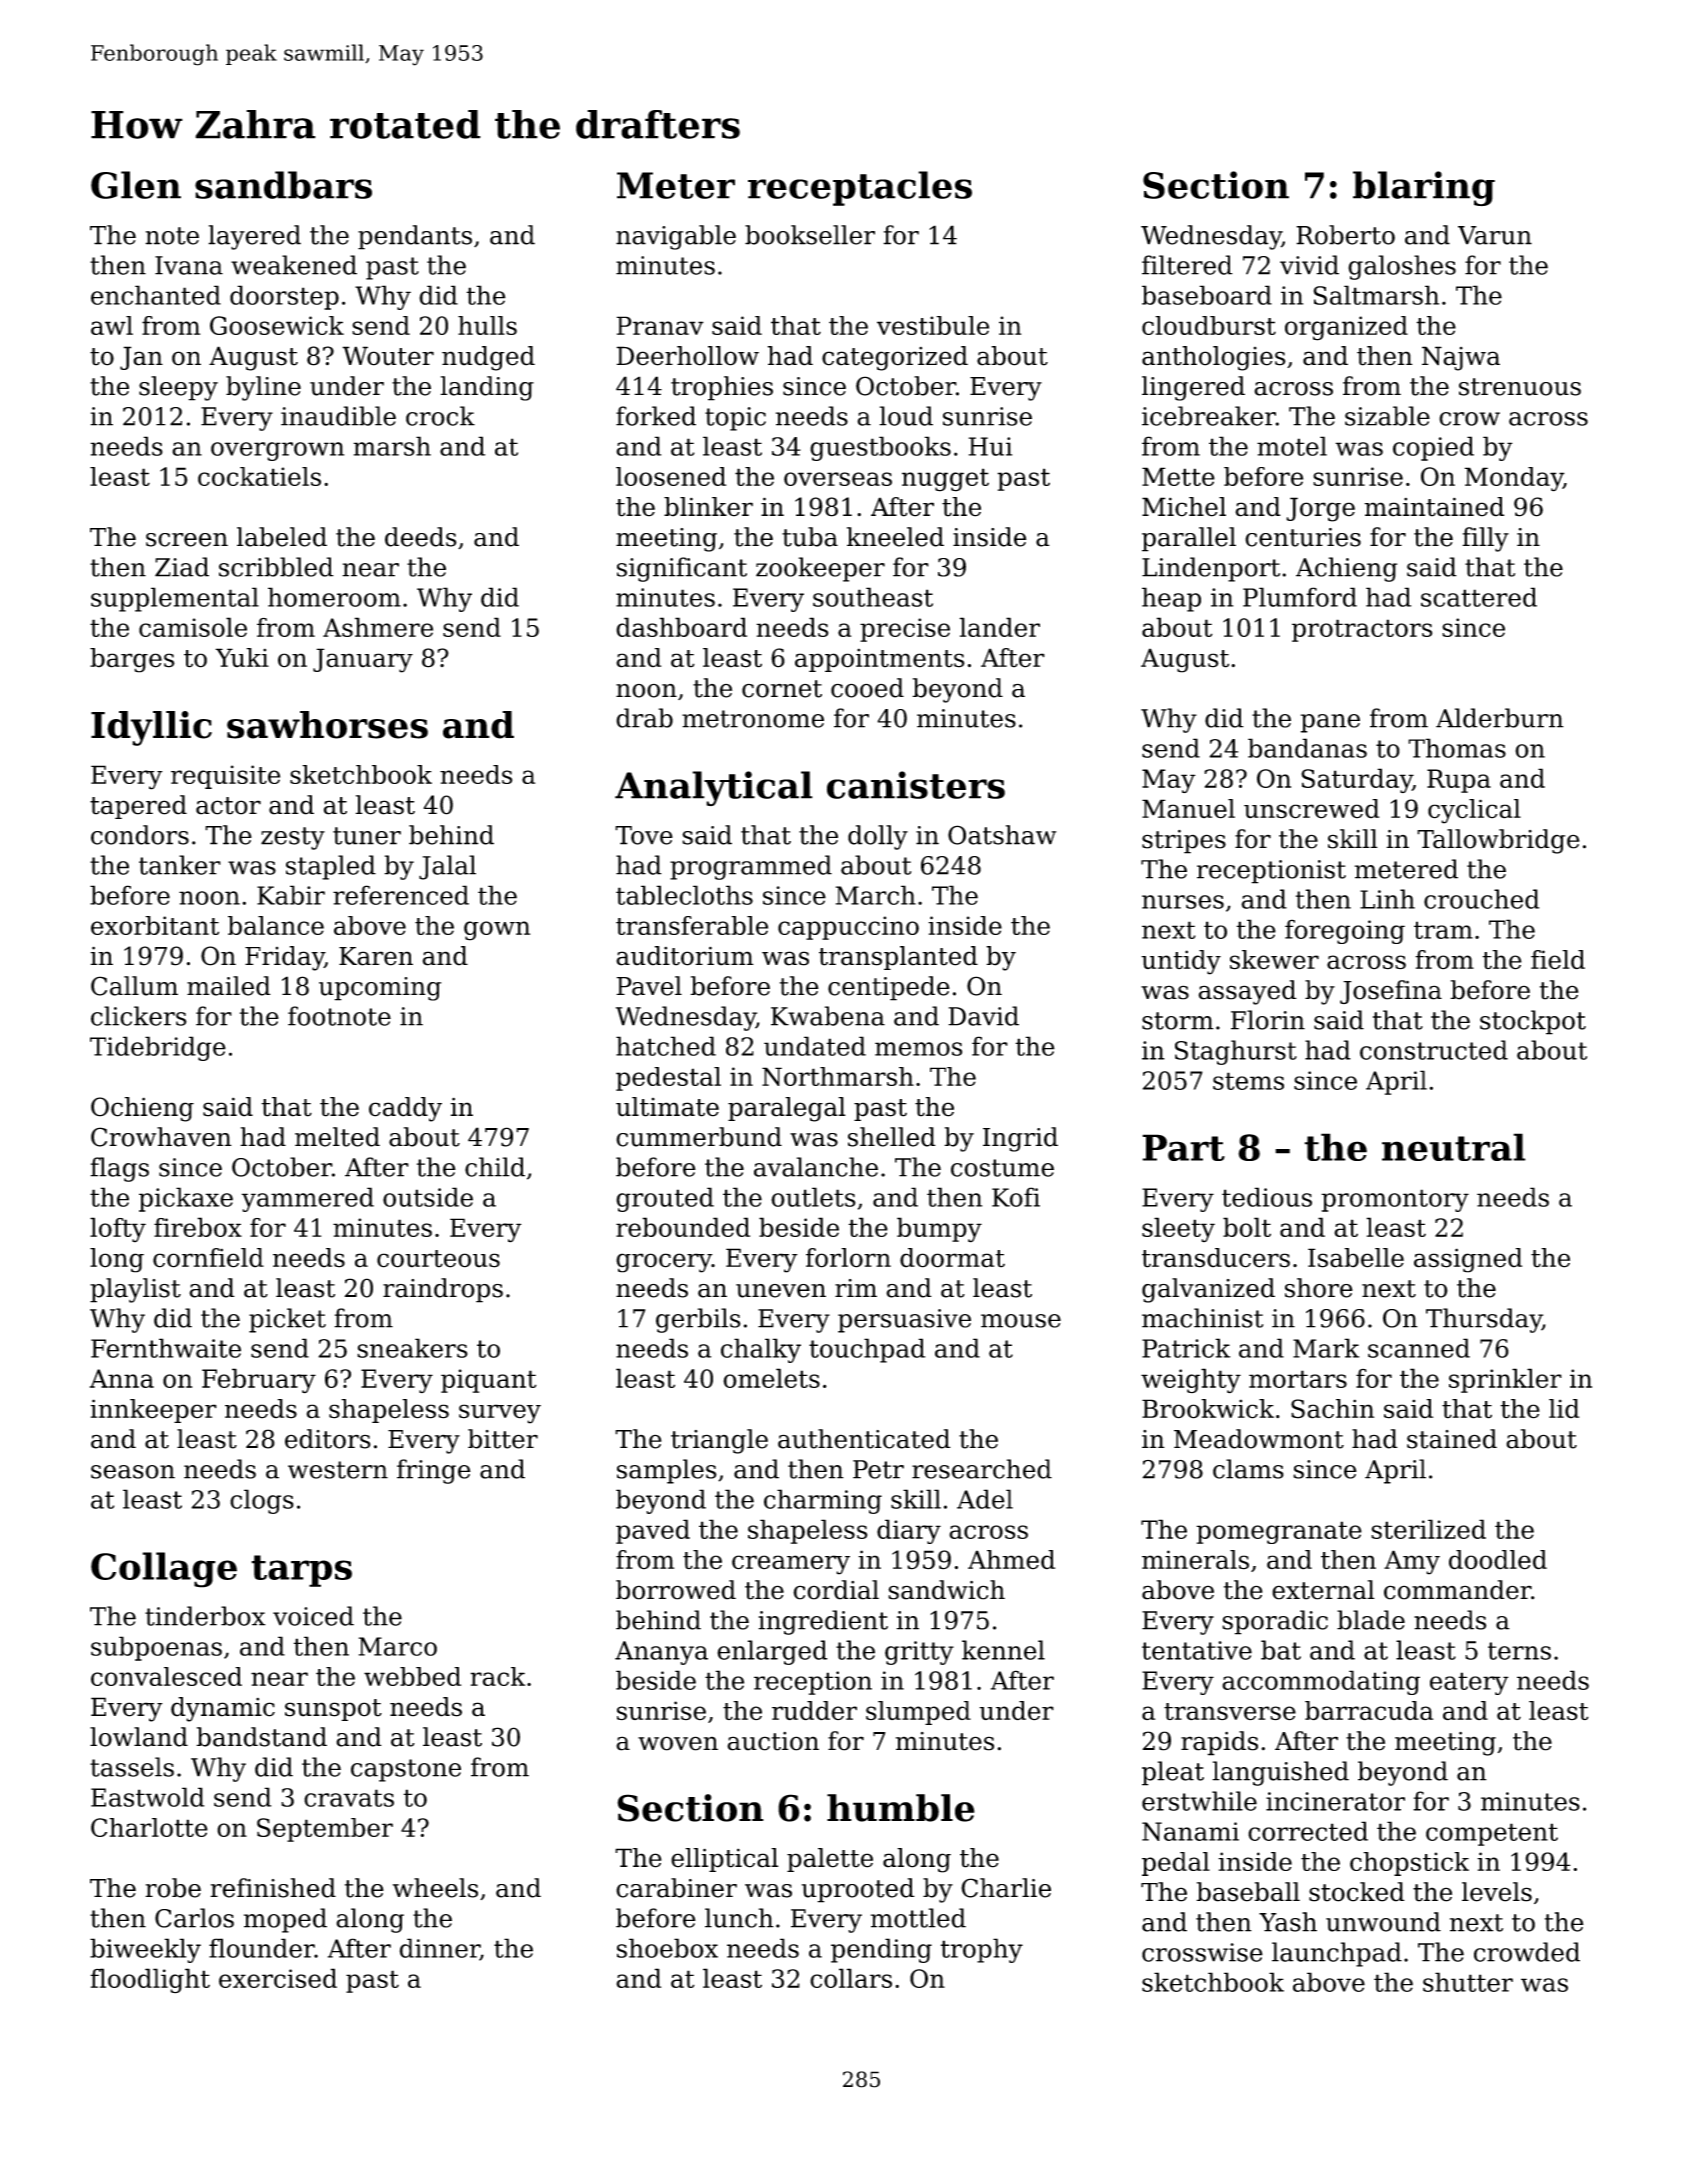 The width and height of the image is (1683, 2178). What do you see at coordinates (349, 1798) in the image?
I see `cravats` at bounding box center [349, 1798].
